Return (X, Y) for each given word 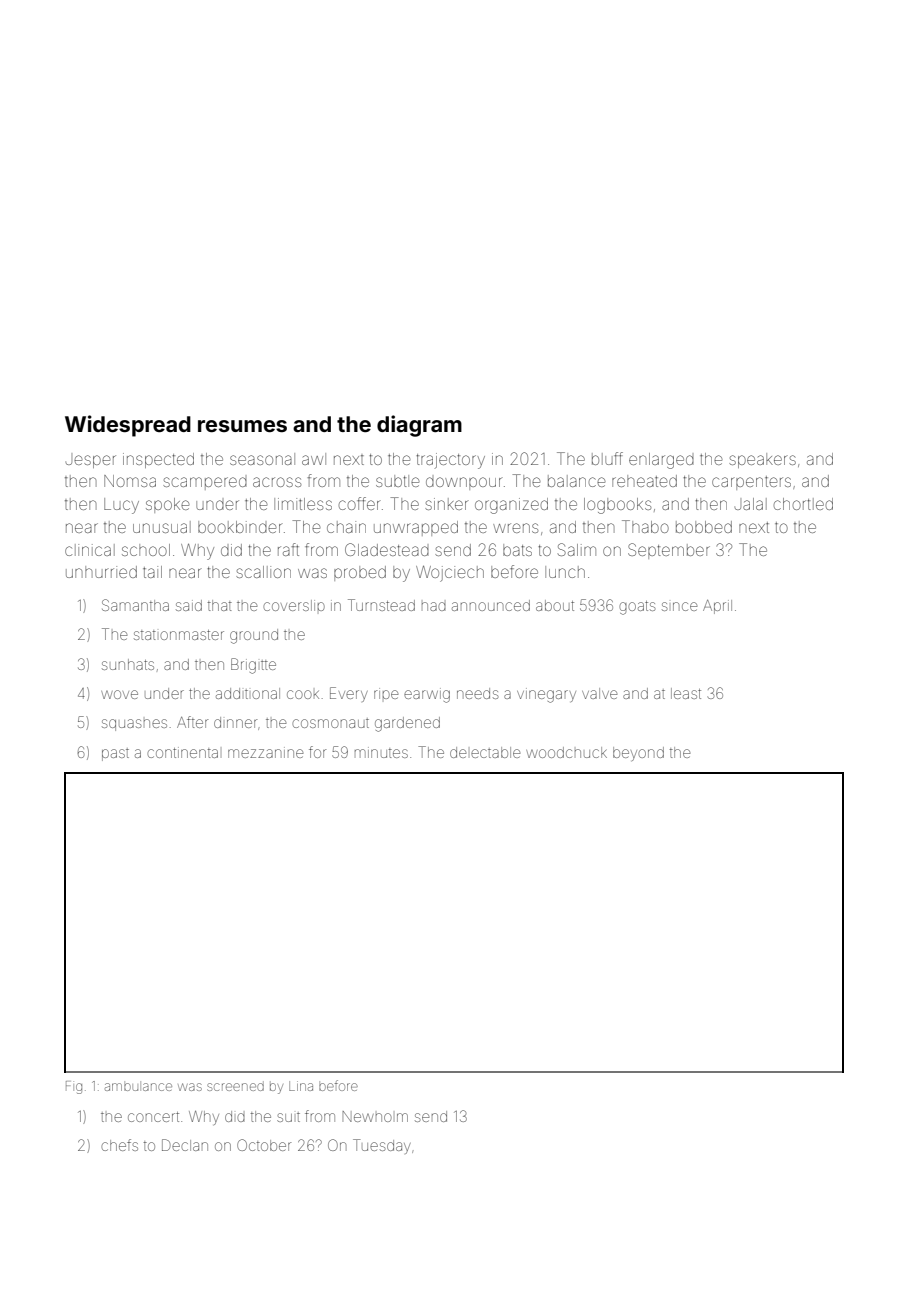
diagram (419, 426)
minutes (381, 752)
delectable (485, 752)
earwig (427, 695)
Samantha (135, 605)
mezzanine (265, 752)
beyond (638, 754)
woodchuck (566, 752)
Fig (74, 1087)
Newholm (375, 1116)
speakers (762, 460)
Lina (301, 1086)
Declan (185, 1145)
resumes (242, 426)
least (686, 693)
